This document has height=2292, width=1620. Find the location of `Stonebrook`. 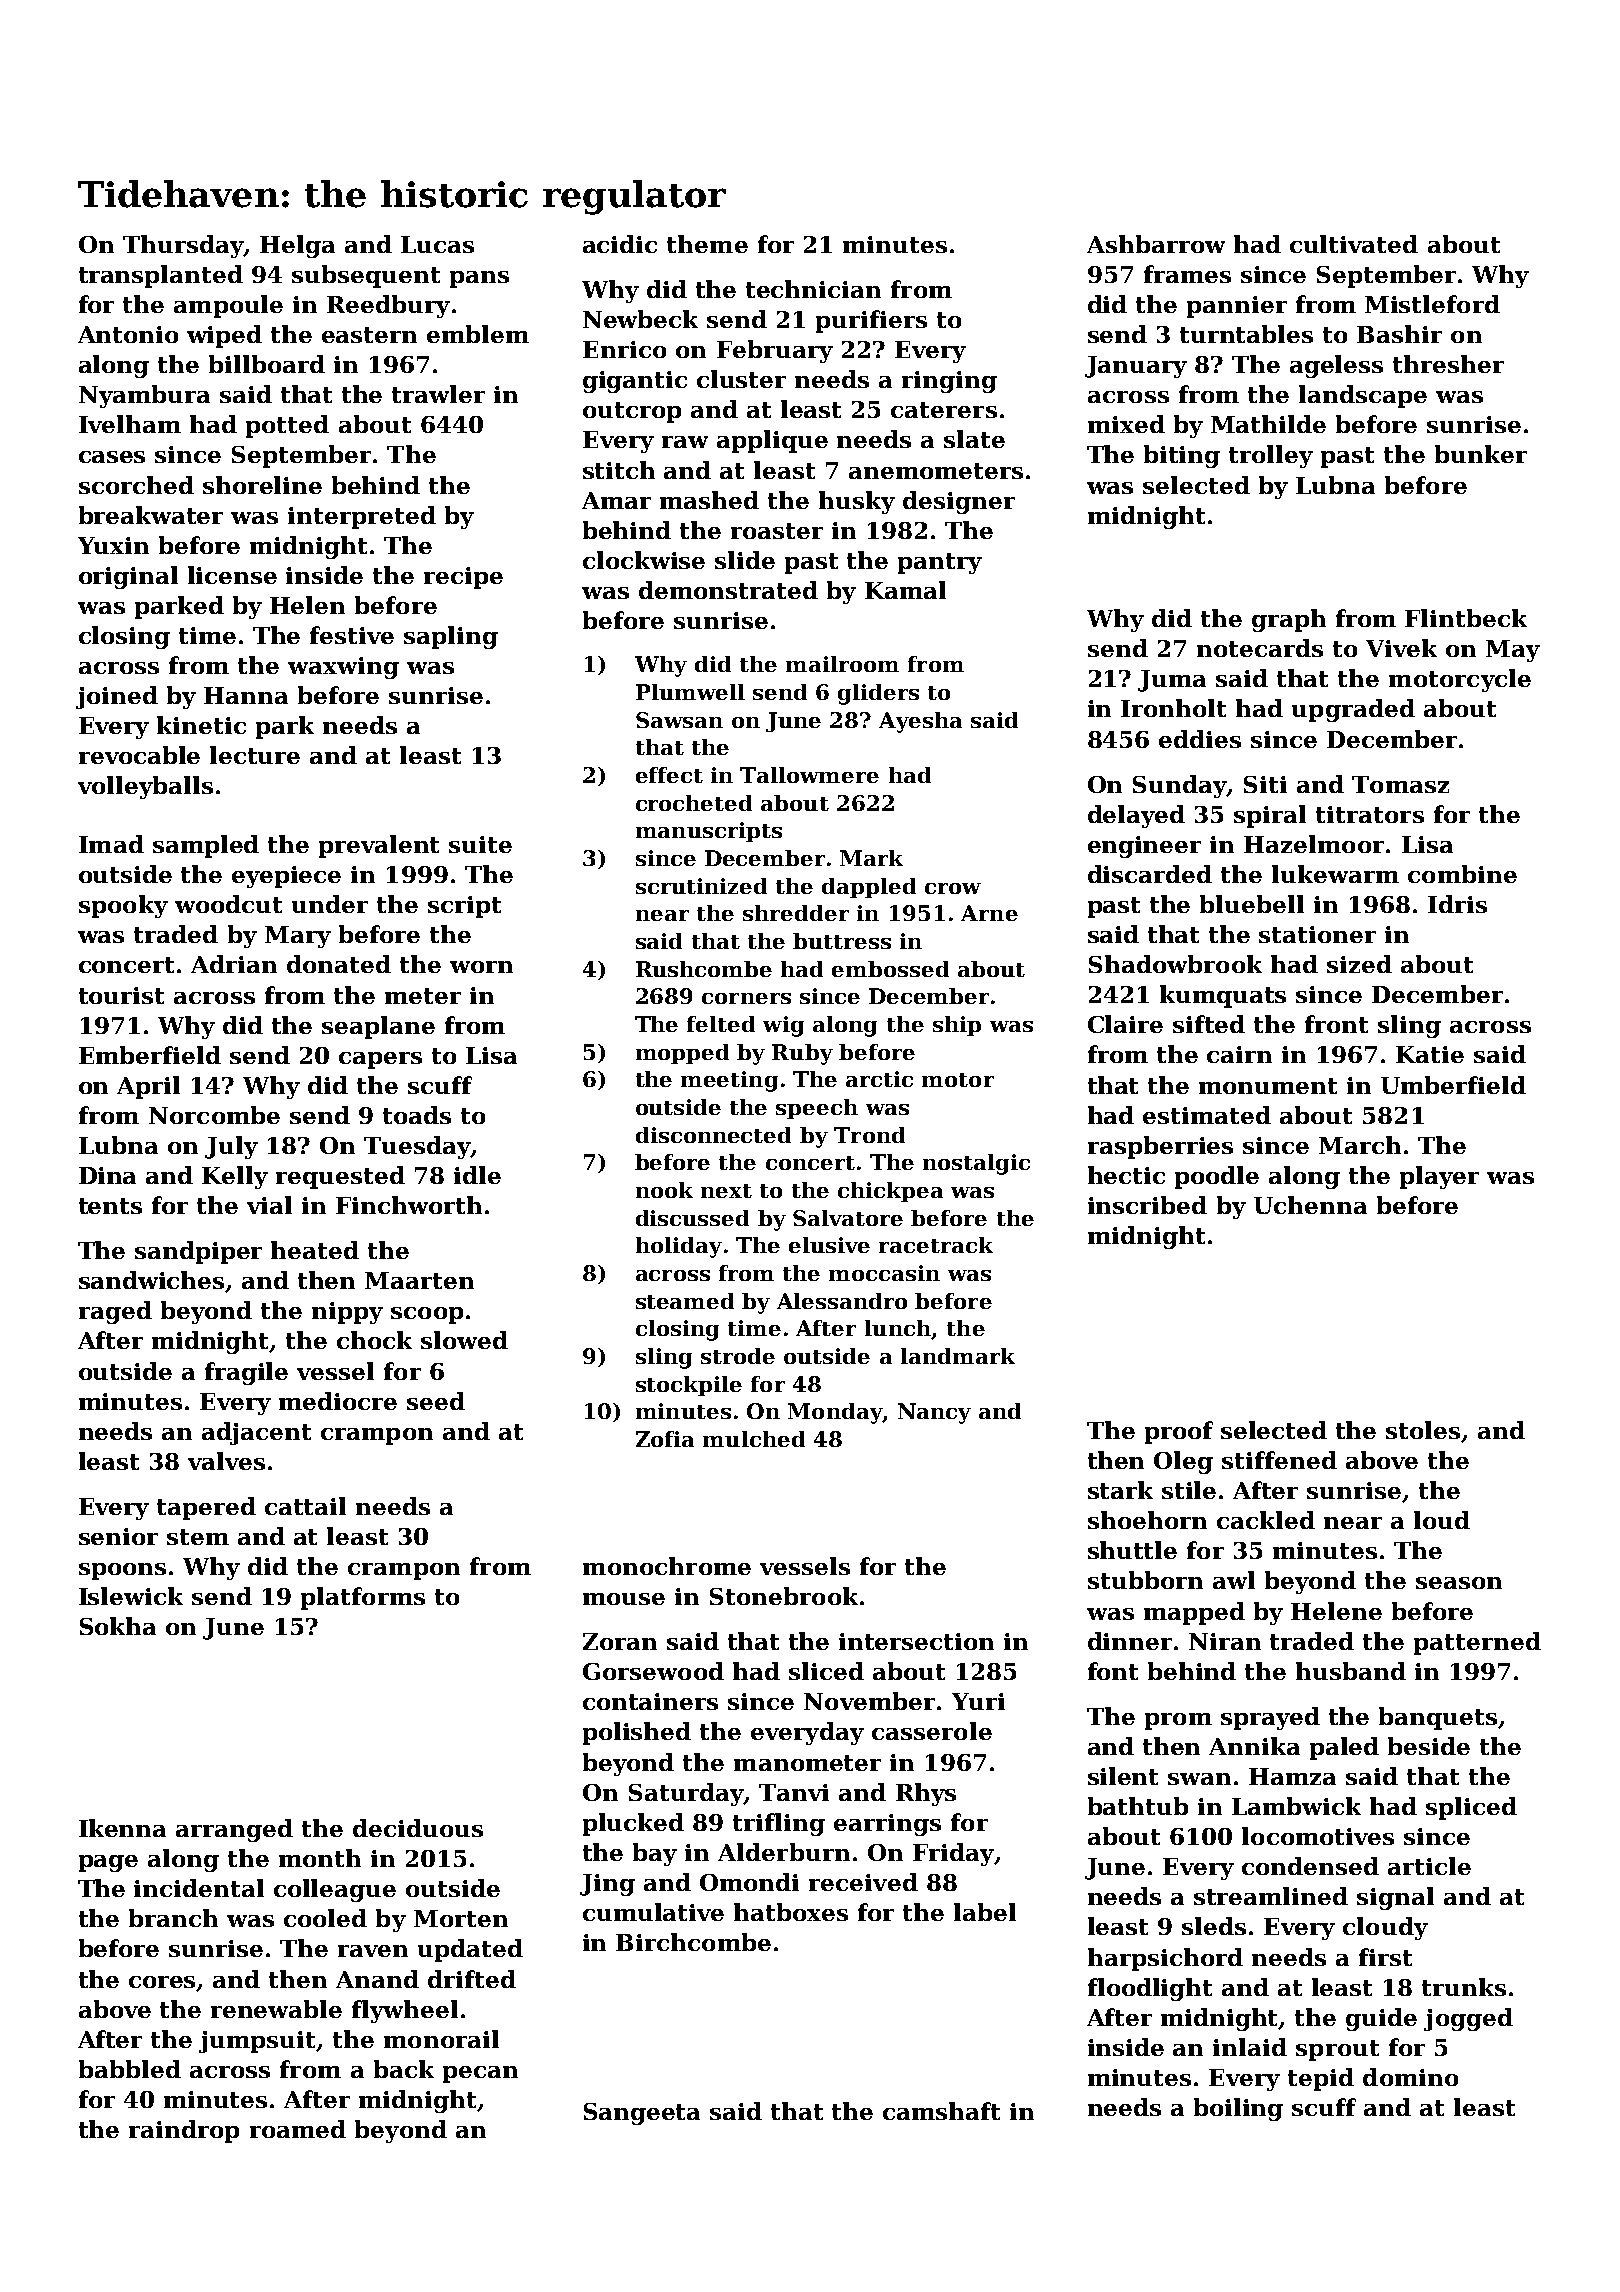

Stonebrook is located at coordinates (784, 1596).
